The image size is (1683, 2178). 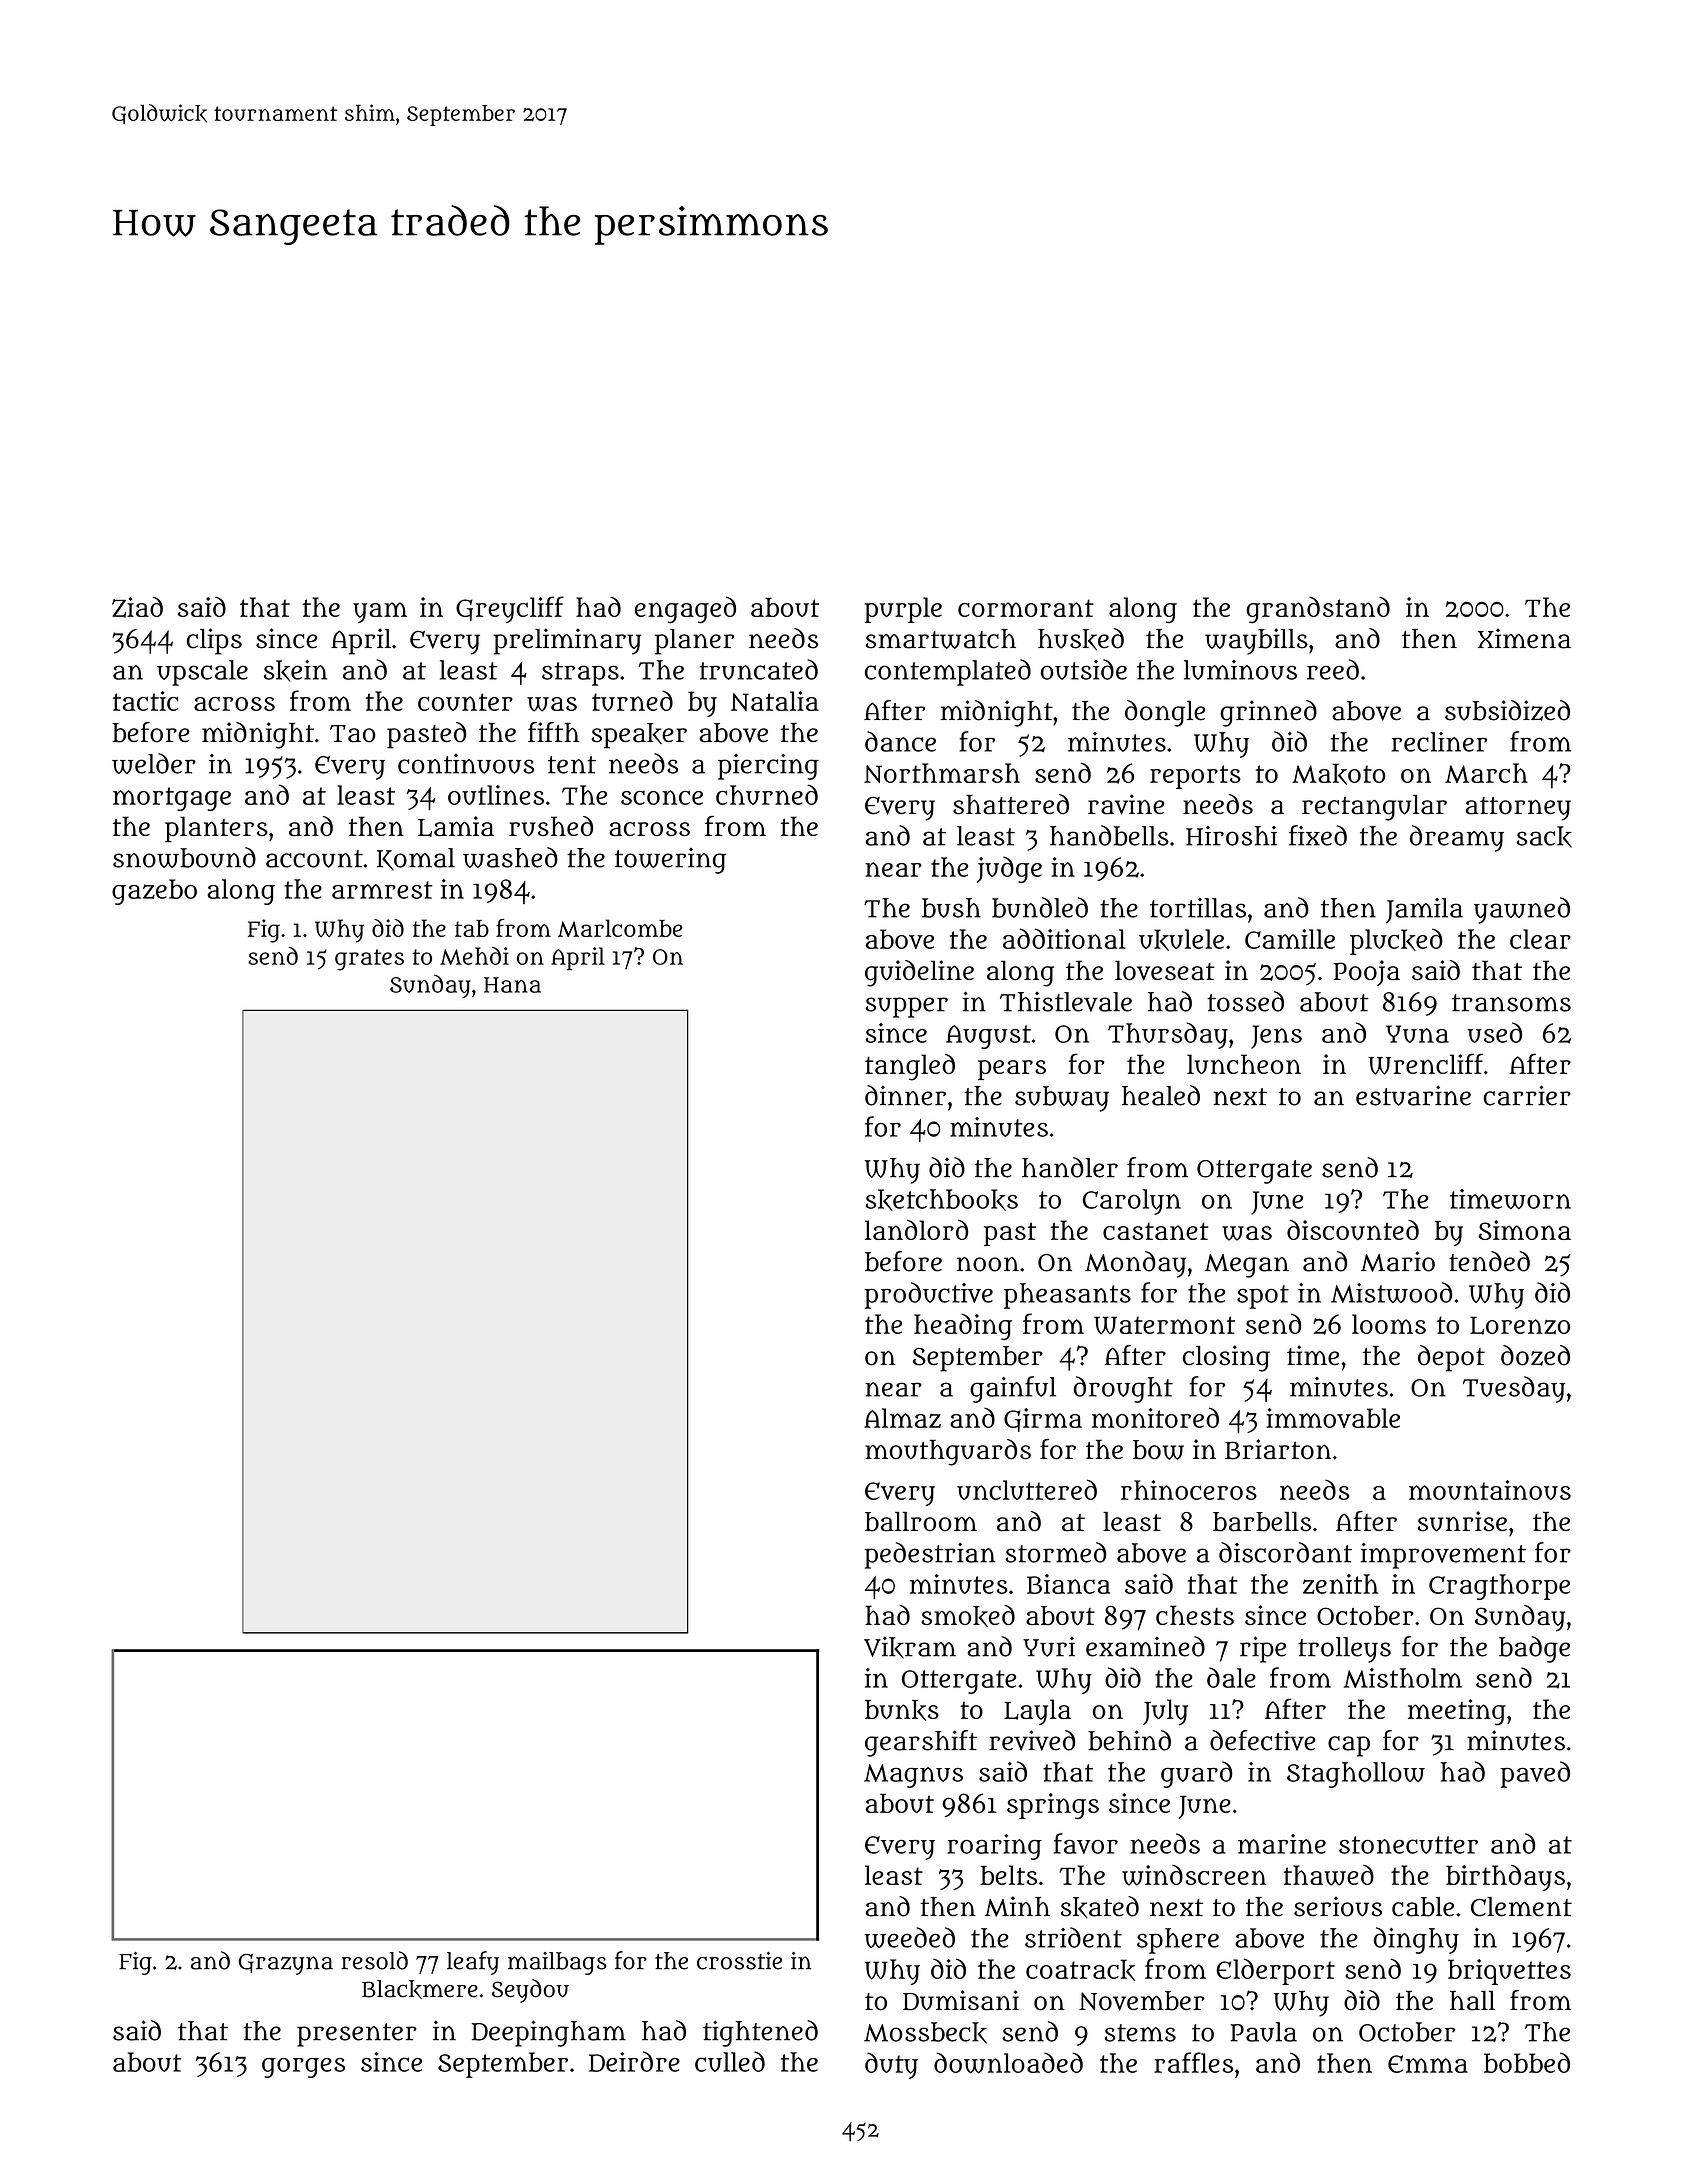 What do you see at coordinates (910, 1647) in the image?
I see `Vikram` at bounding box center [910, 1647].
